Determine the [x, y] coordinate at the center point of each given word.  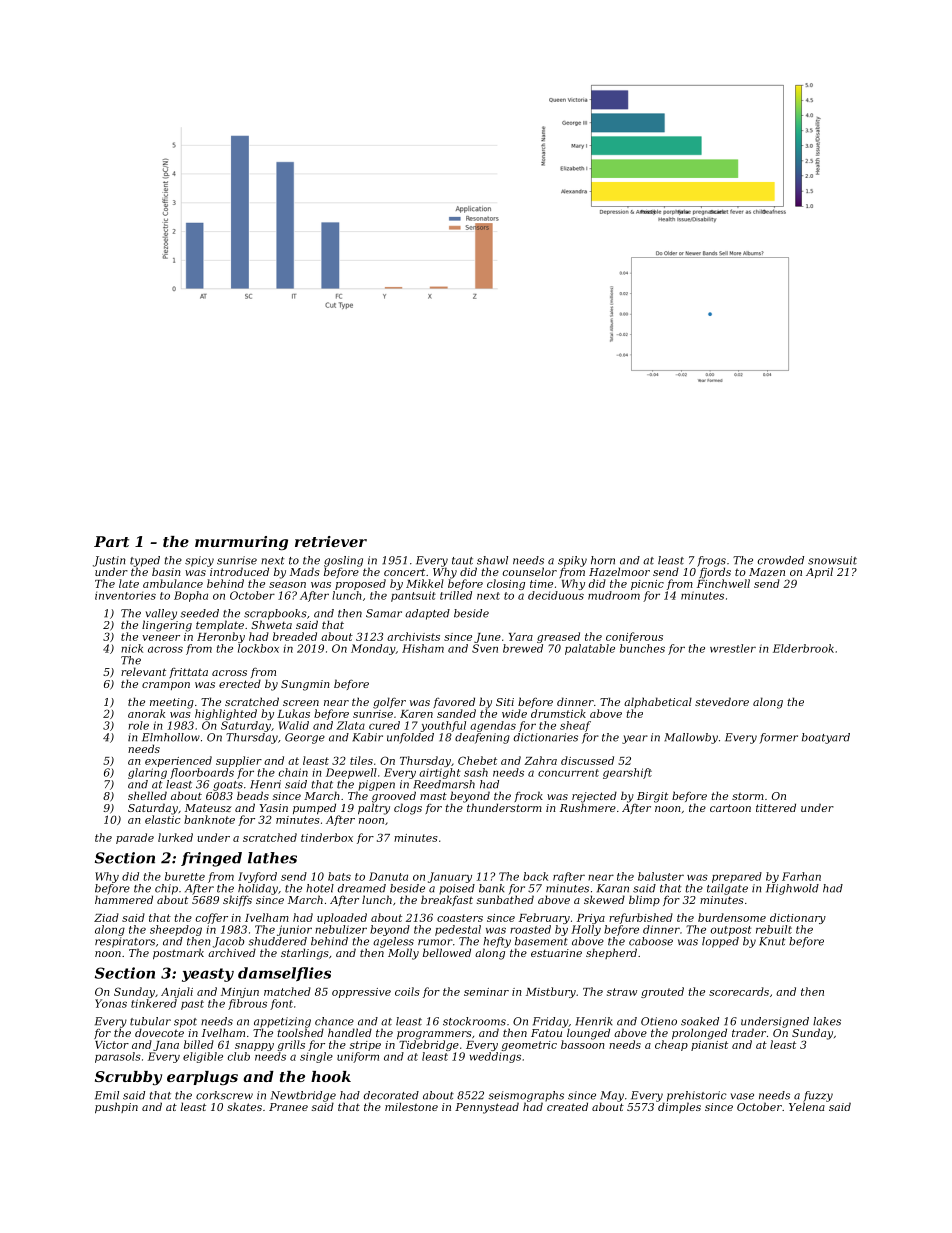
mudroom [614, 595]
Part [111, 541]
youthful [443, 726]
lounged [588, 1034]
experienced [178, 761]
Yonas [111, 1003]
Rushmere [588, 807]
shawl [492, 560]
